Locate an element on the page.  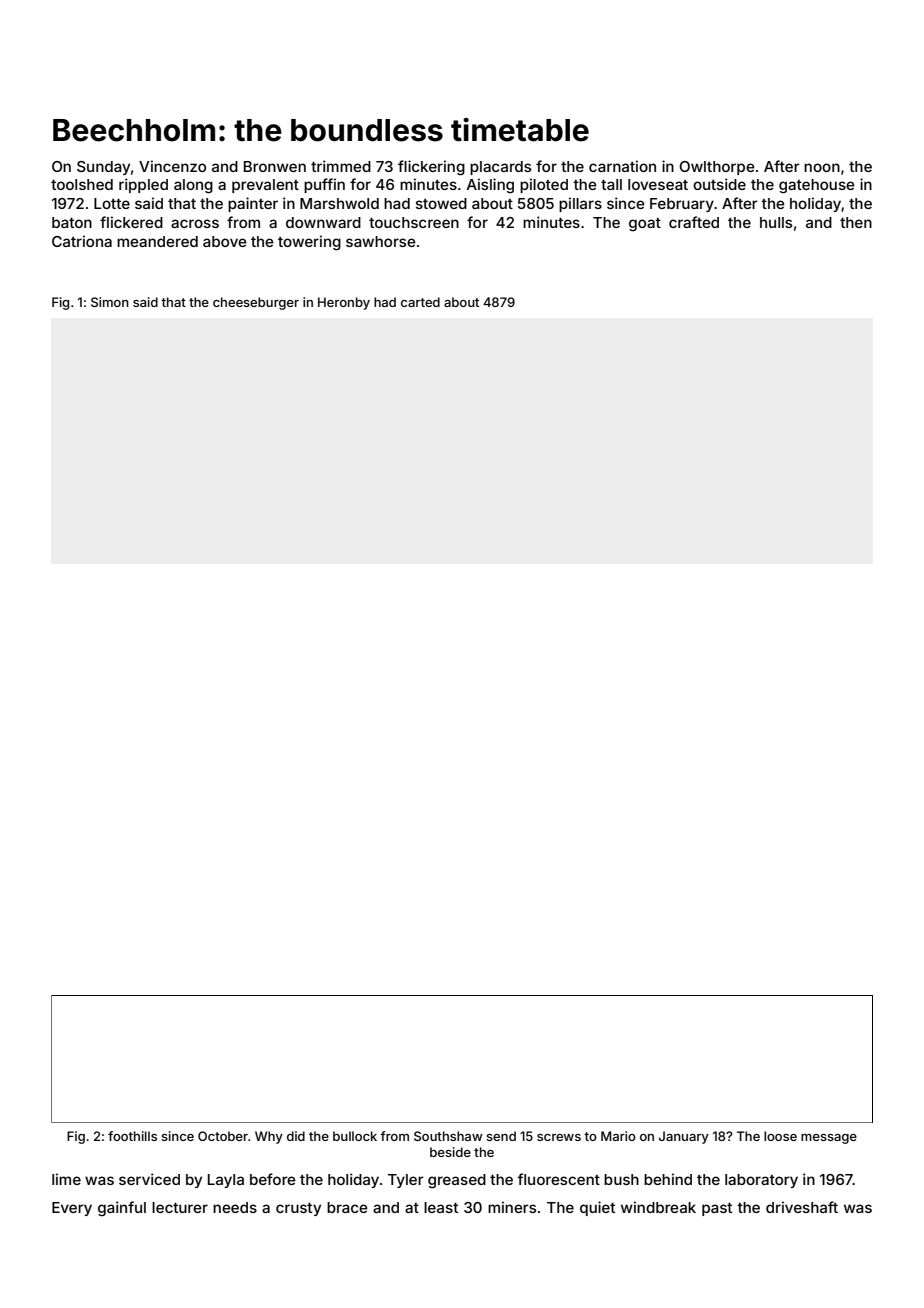
foothills is located at coordinates (132, 1136).
